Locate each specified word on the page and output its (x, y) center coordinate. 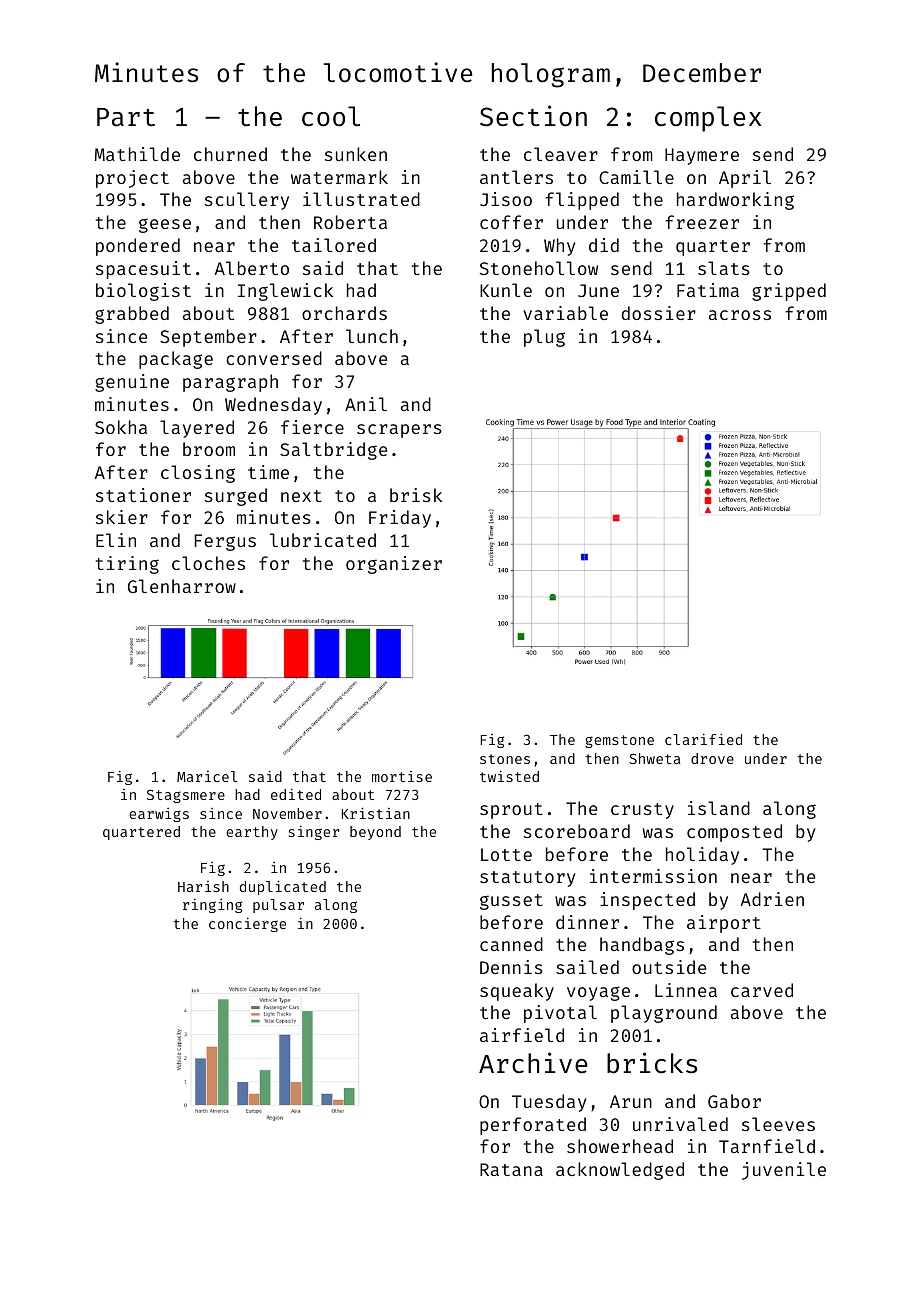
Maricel (207, 776)
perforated (533, 1126)
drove (712, 758)
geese (165, 225)
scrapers (399, 431)
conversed (274, 358)
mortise (402, 776)
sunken (356, 154)
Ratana (511, 1169)
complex (708, 119)
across (740, 315)
